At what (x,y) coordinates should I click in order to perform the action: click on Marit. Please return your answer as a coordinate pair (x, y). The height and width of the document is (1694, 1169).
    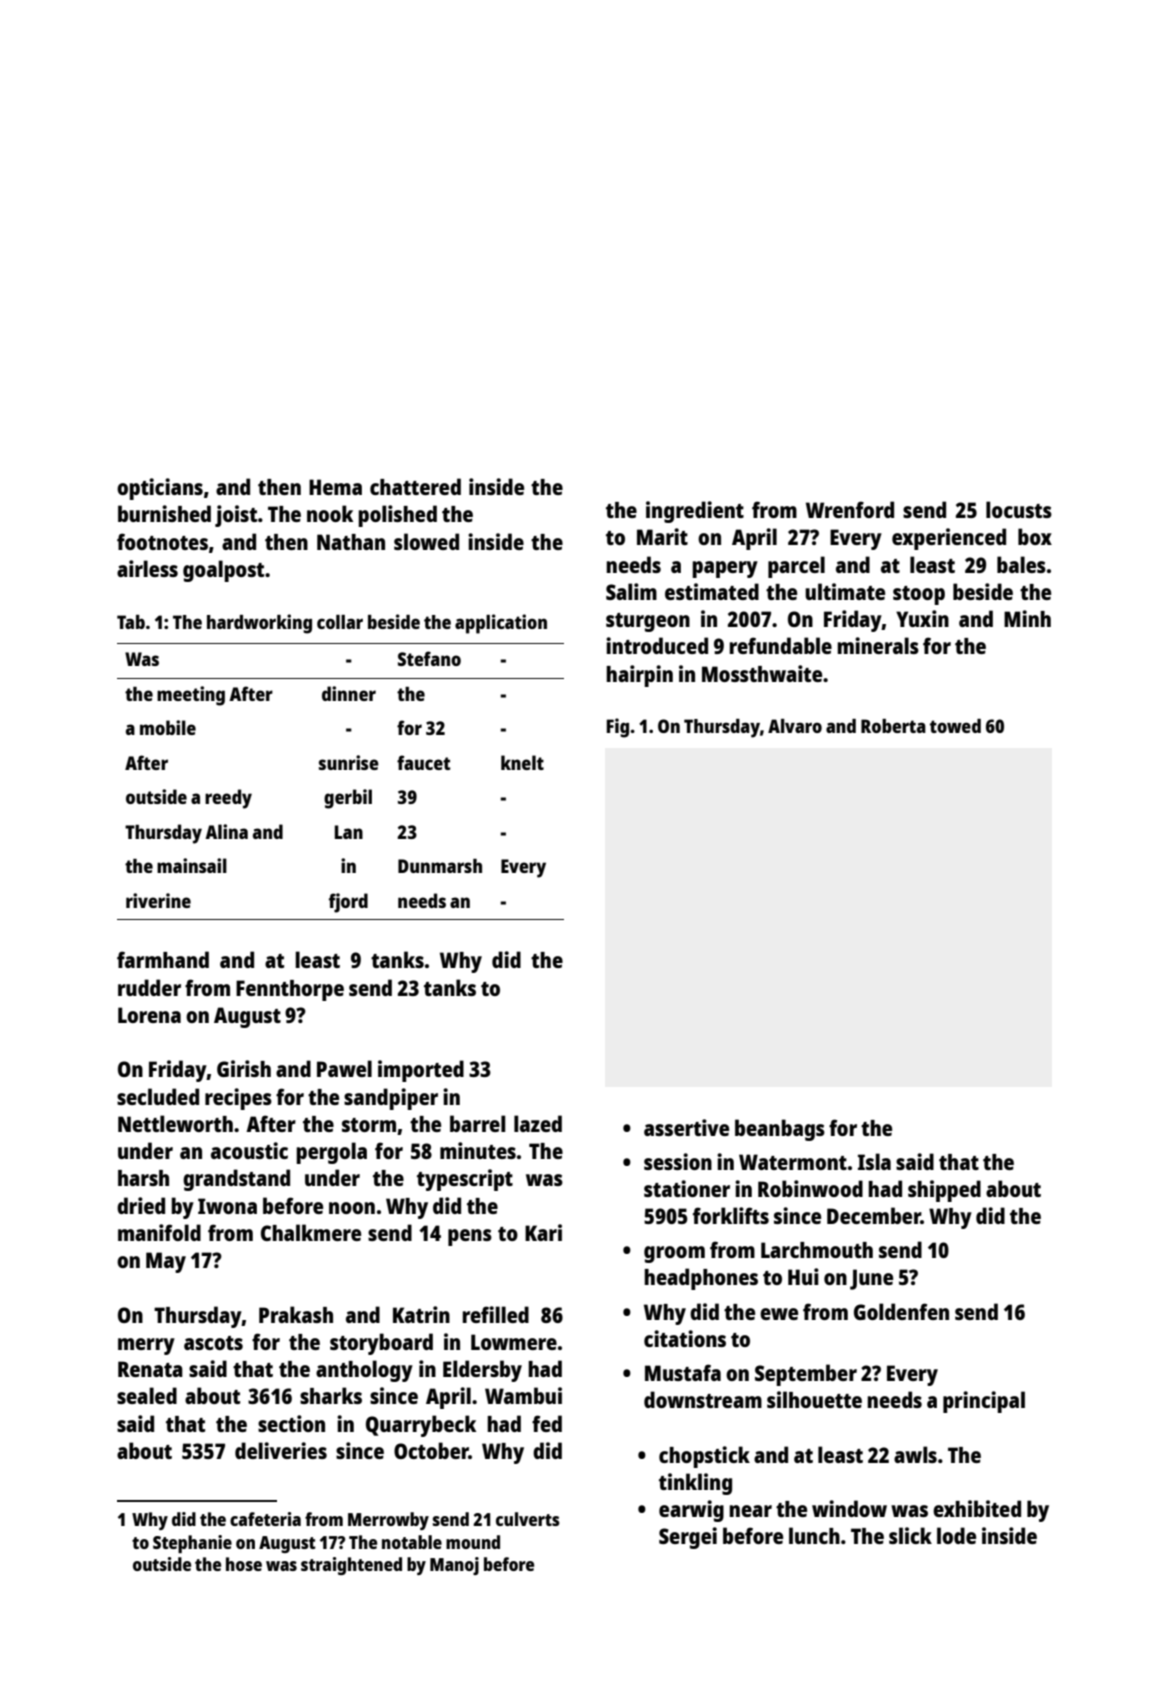
    Looking at the image, I should click on (662, 536).
